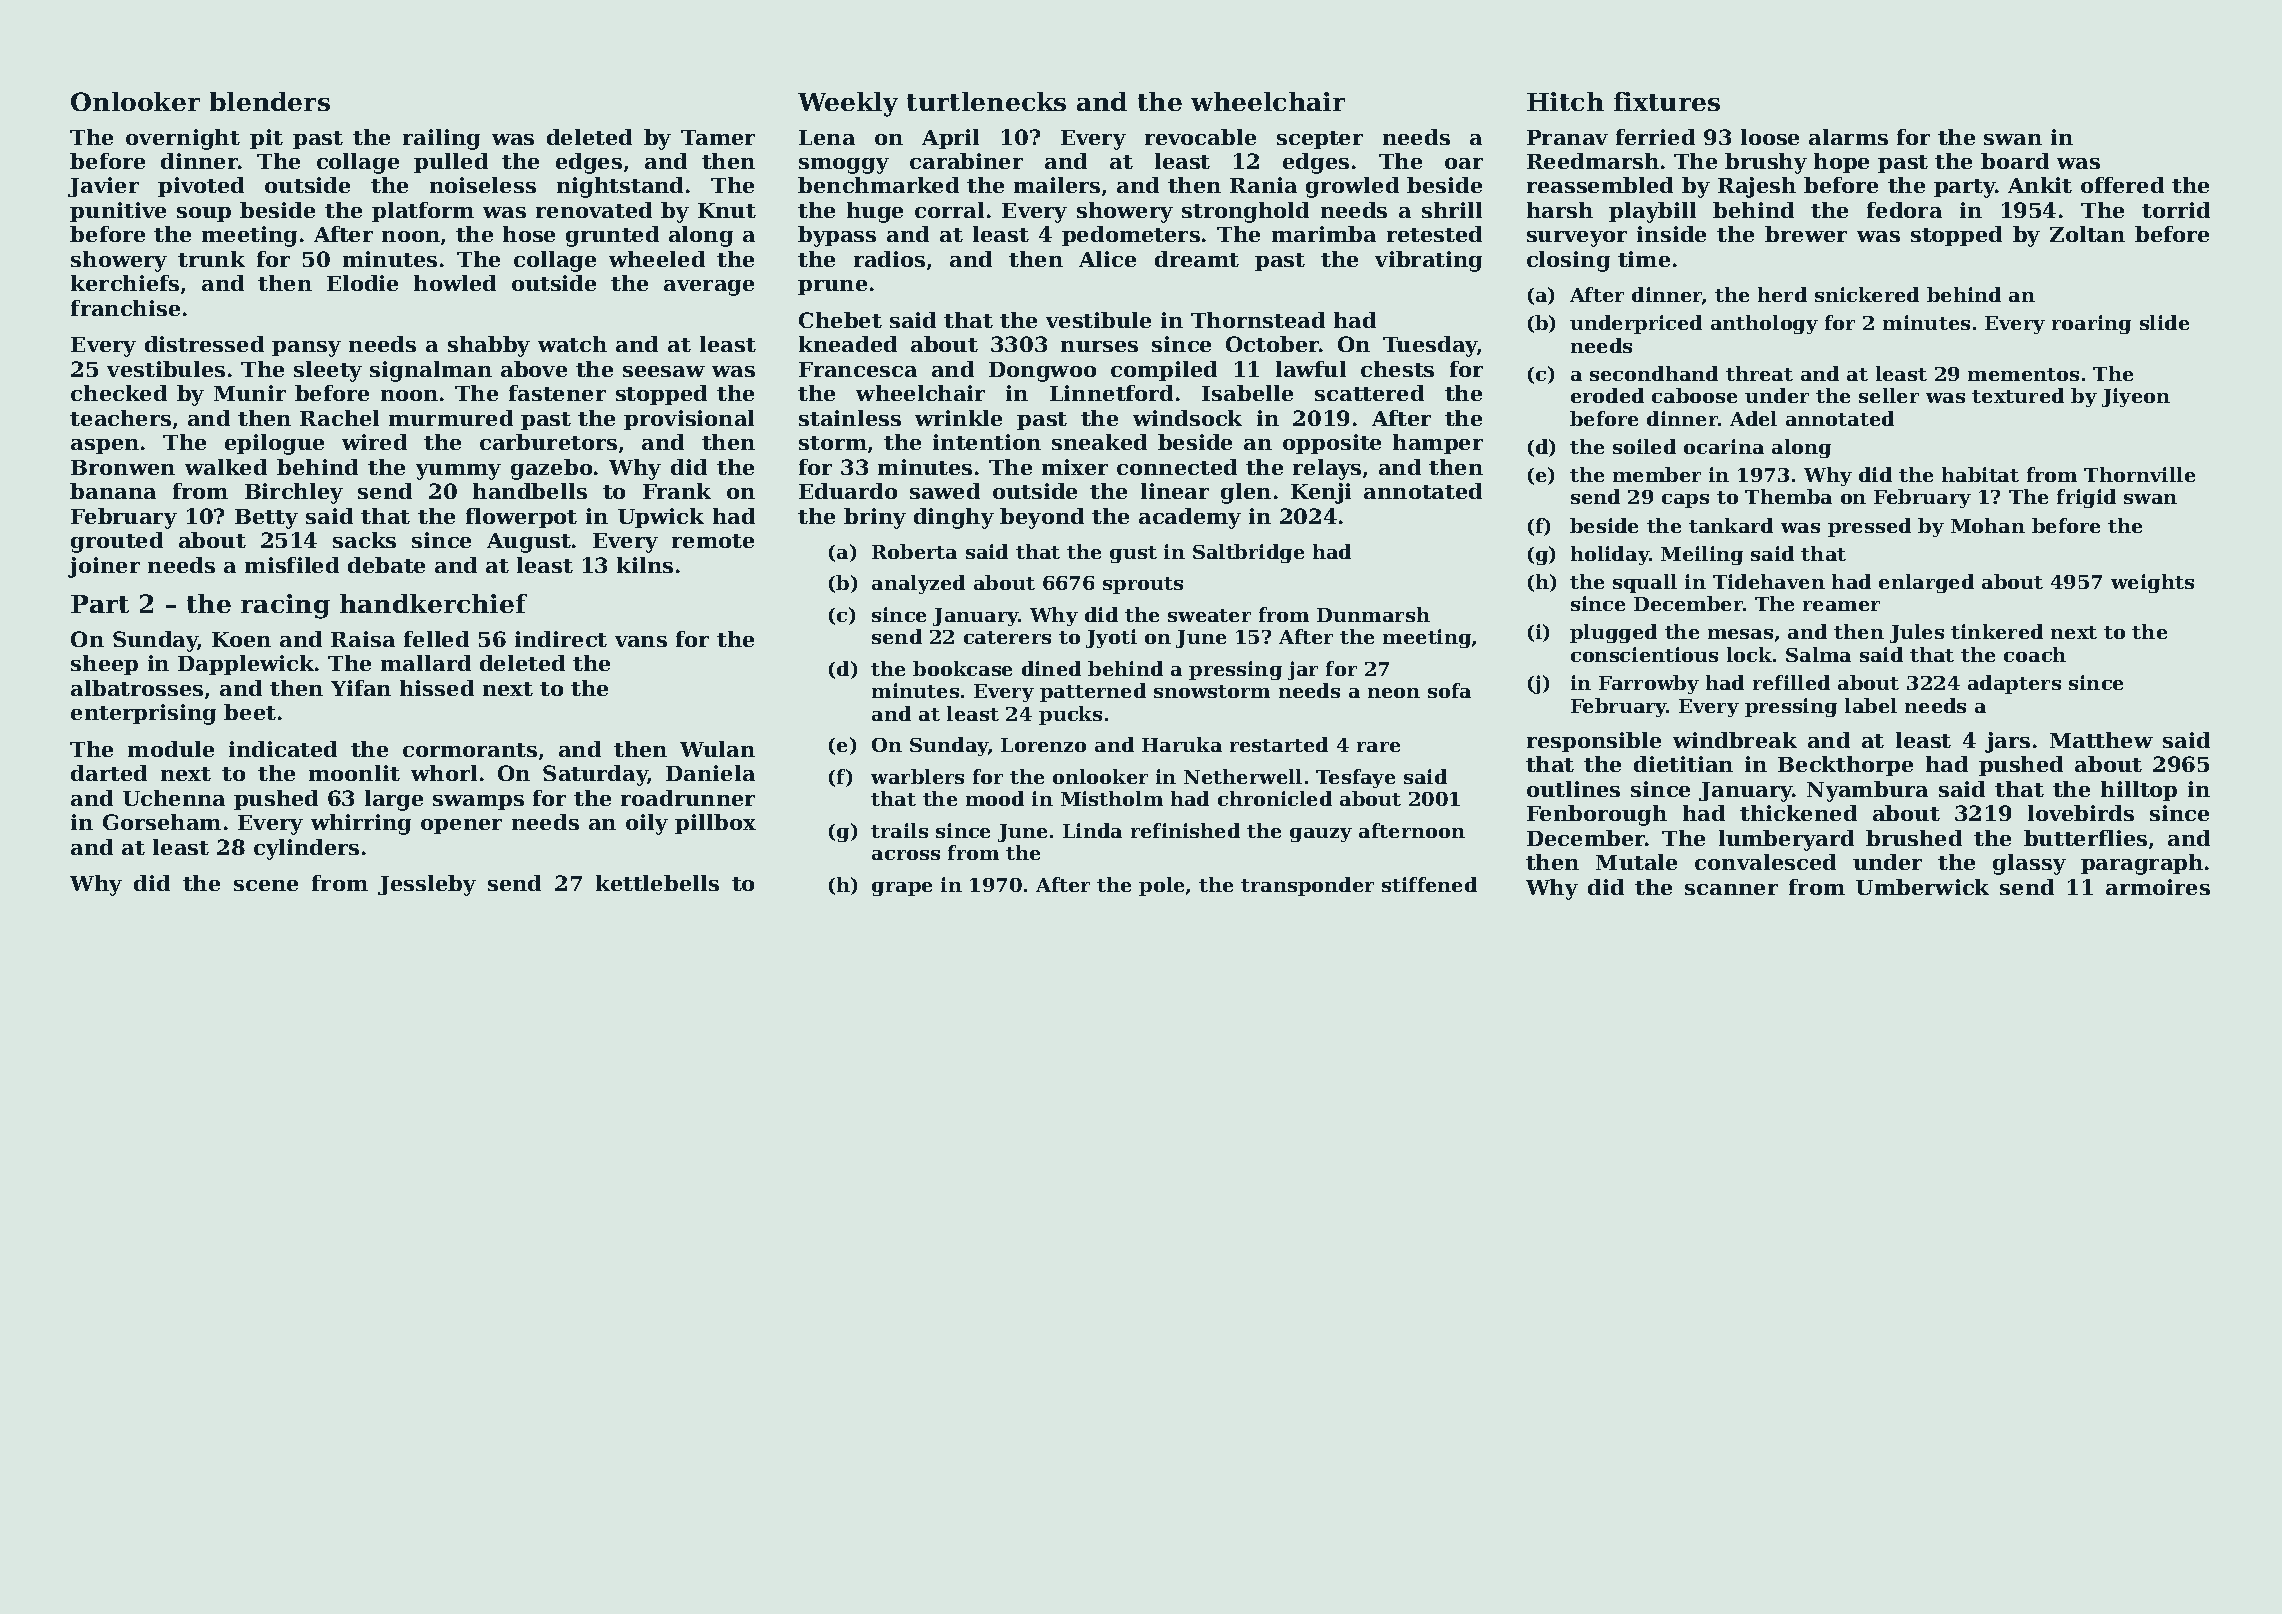 The height and width of the screenshot is (1614, 2282). I want to click on analyzed, so click(918, 584).
